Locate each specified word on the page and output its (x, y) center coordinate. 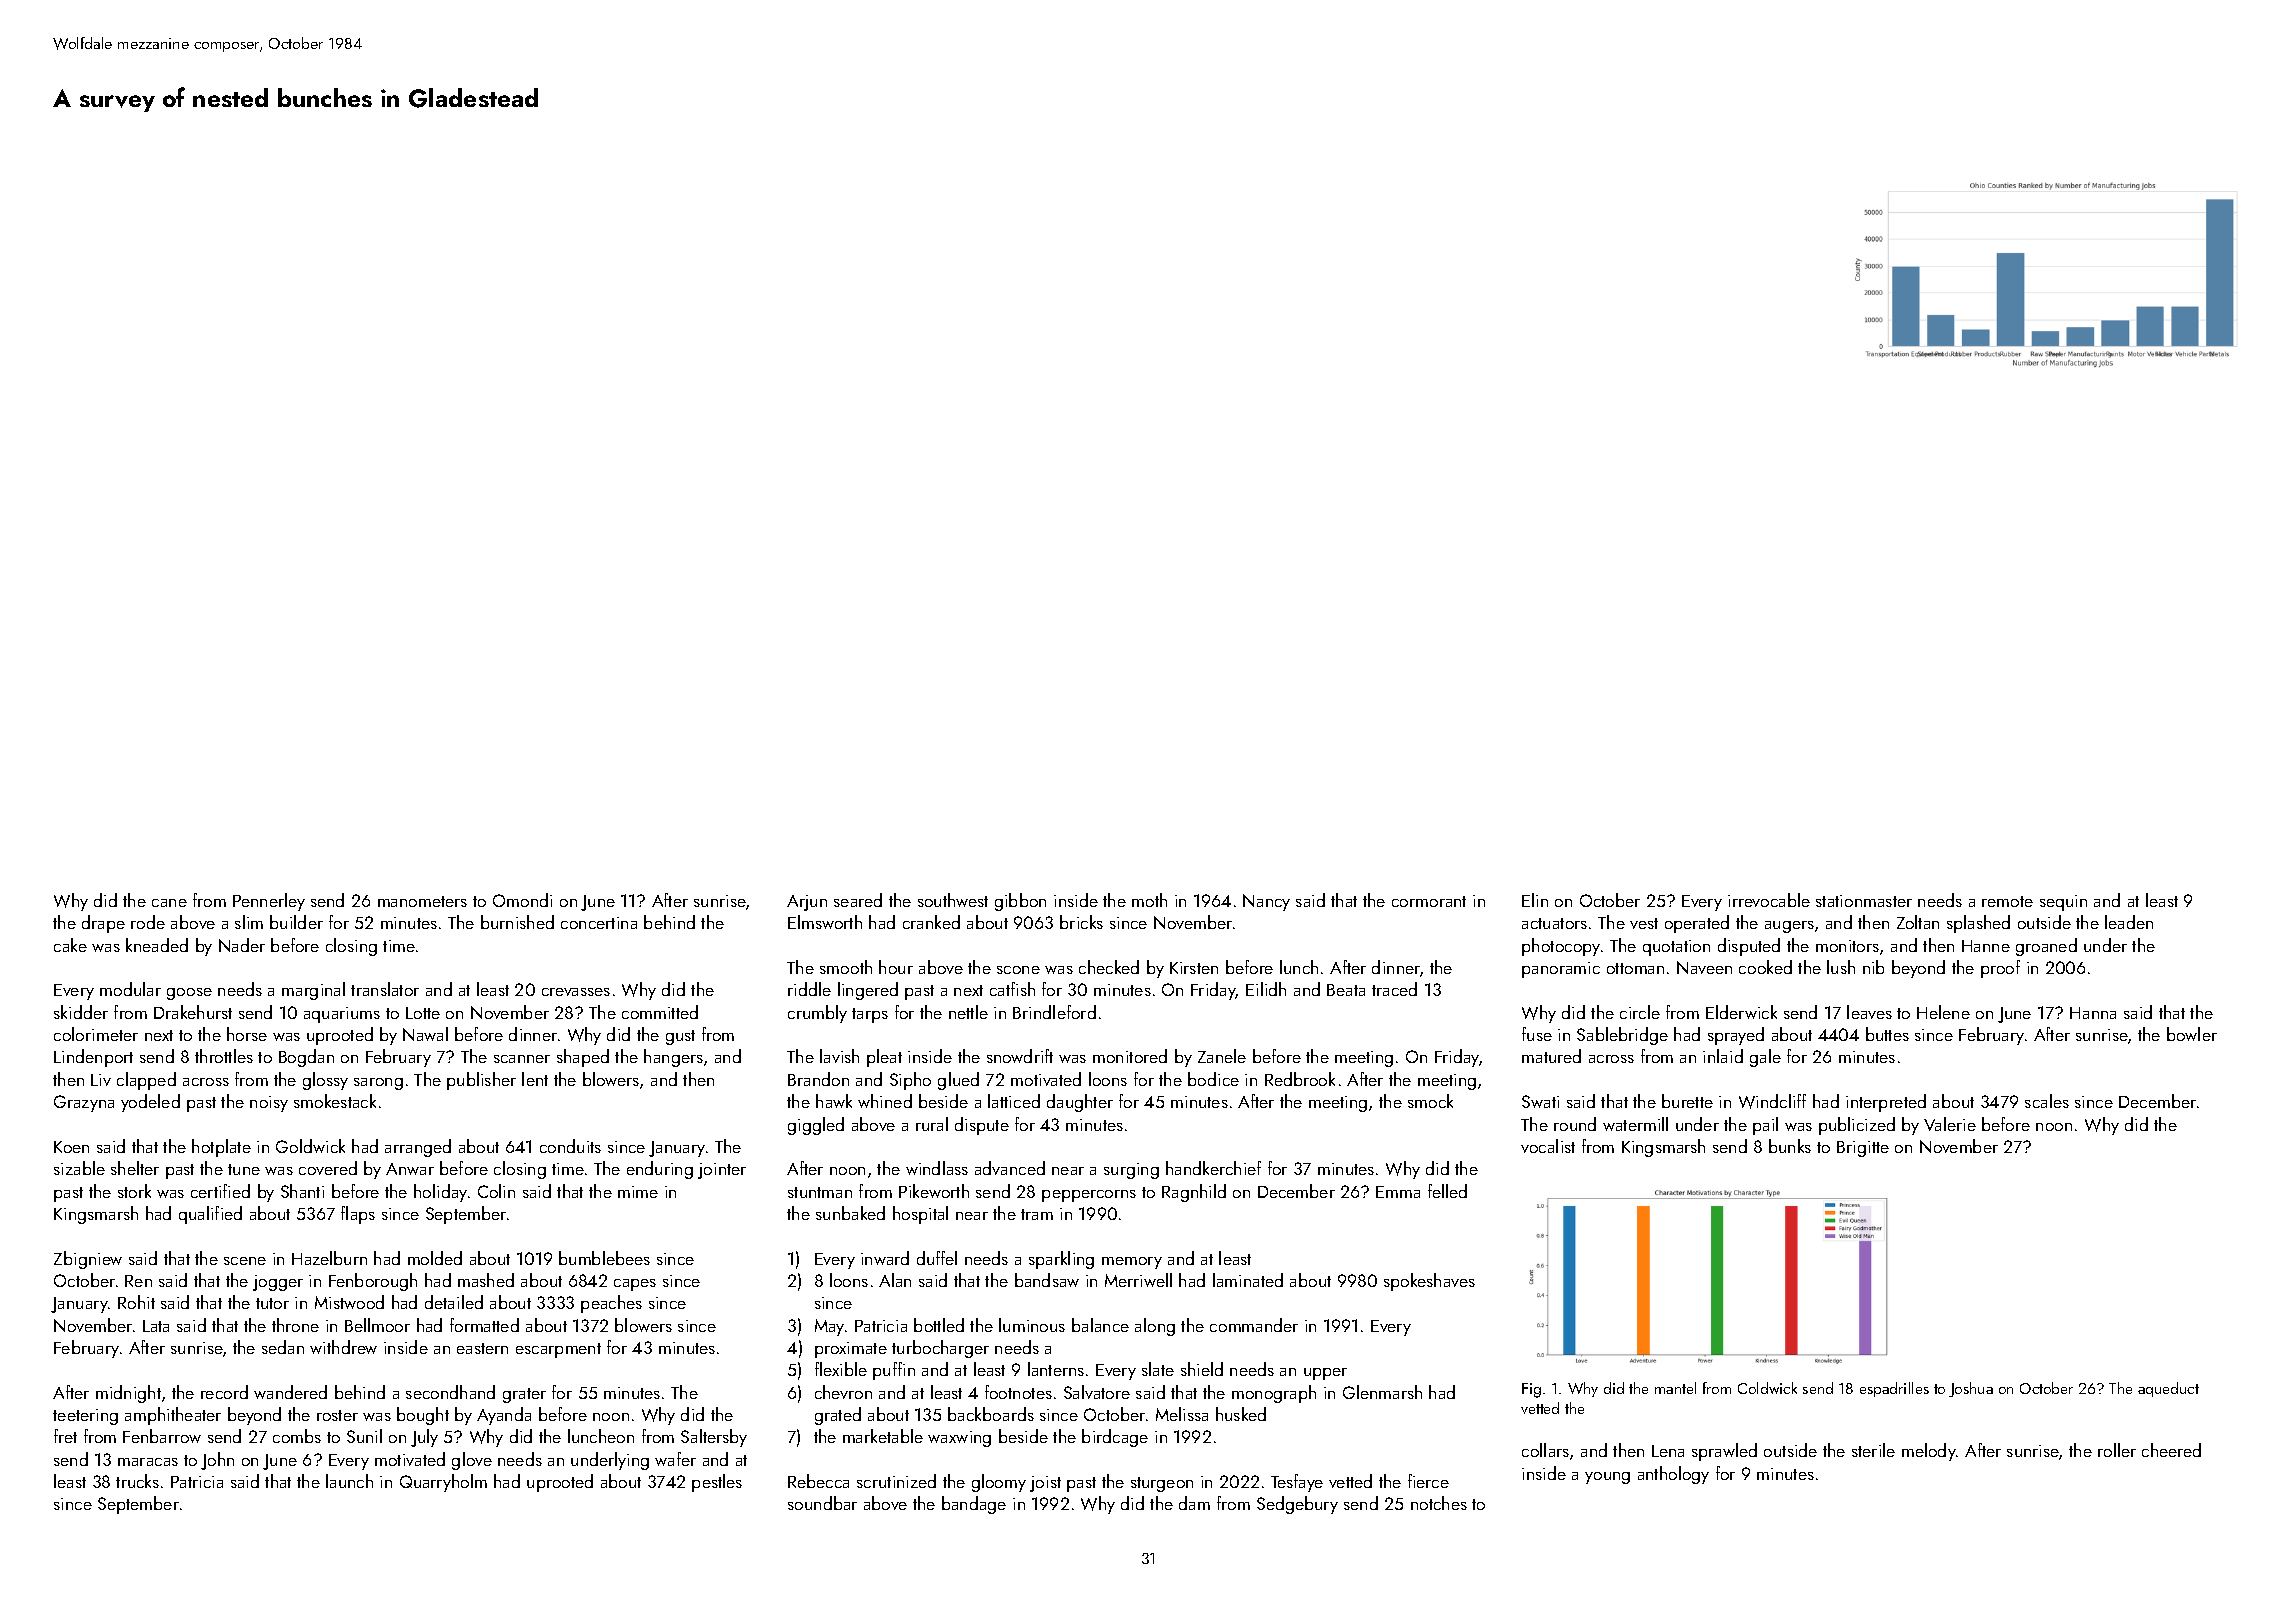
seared (858, 900)
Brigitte (1863, 1149)
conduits (570, 1146)
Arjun (807, 903)
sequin (2063, 903)
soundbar (822, 1503)
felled (1447, 1191)
